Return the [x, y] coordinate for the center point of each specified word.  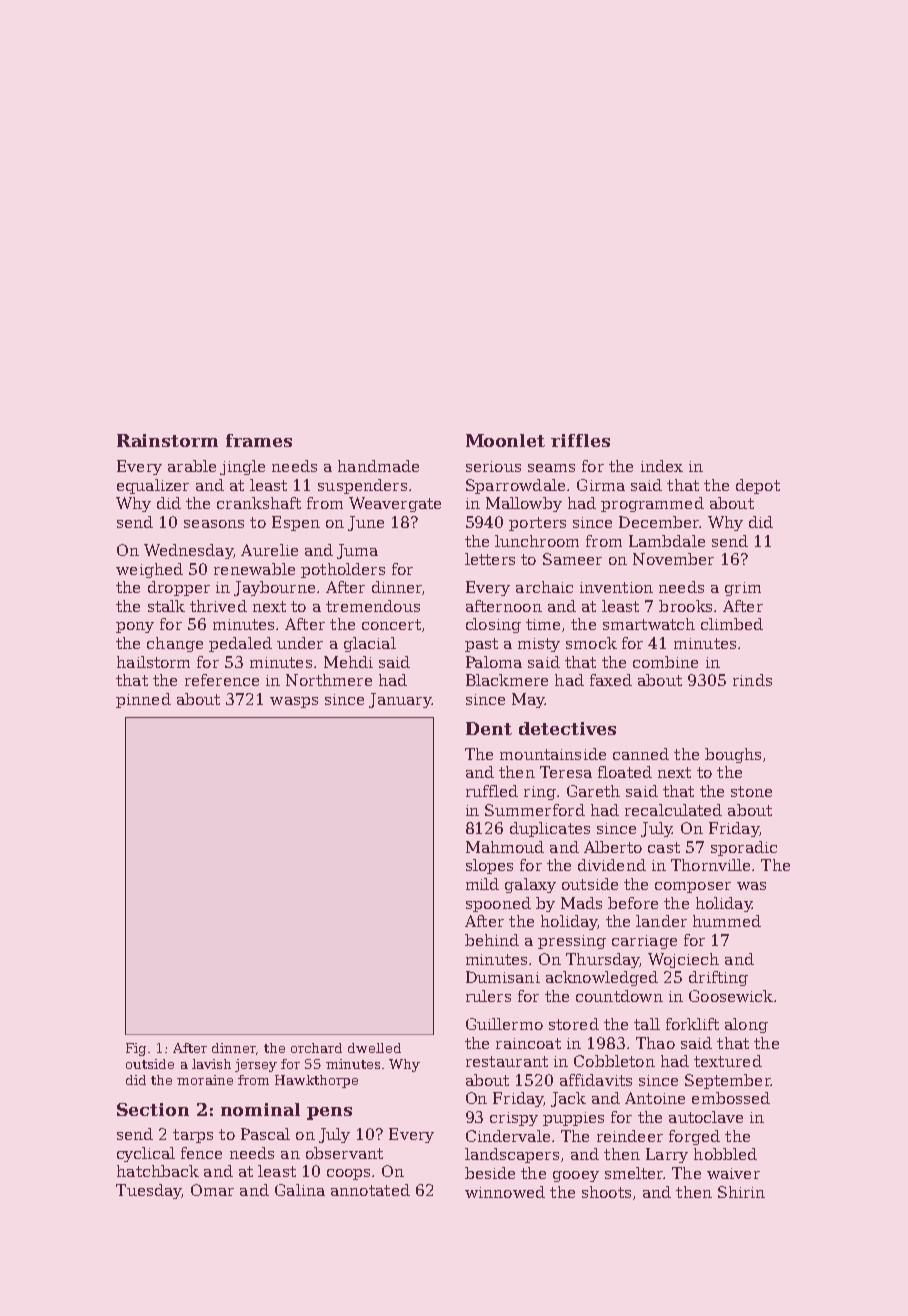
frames [259, 440]
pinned [143, 700]
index [662, 466]
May [528, 700]
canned [641, 754]
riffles [580, 440]
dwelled [374, 1048]
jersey [256, 1065]
